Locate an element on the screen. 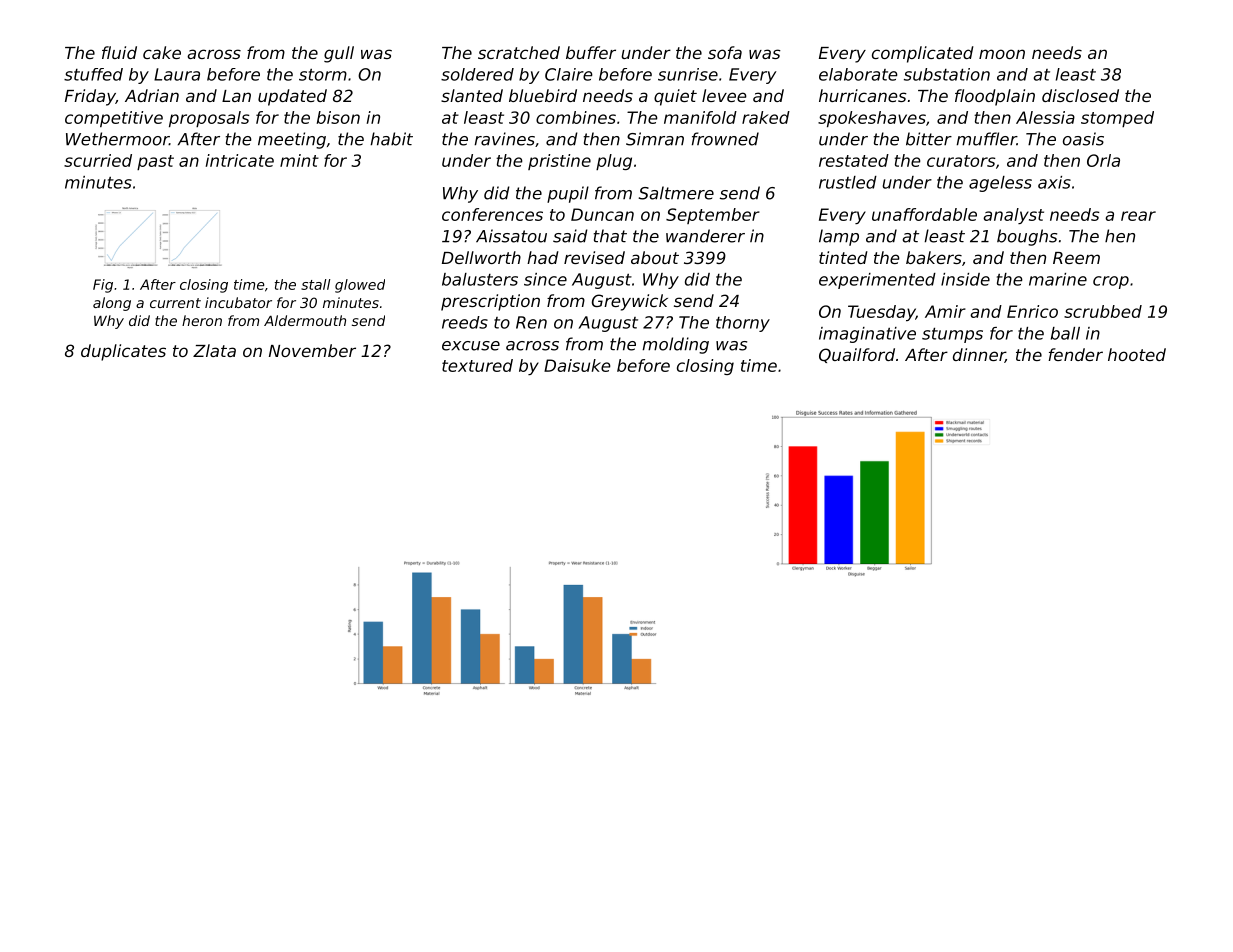 The height and width of the screenshot is (952, 1233). axis is located at coordinates (1054, 182).
